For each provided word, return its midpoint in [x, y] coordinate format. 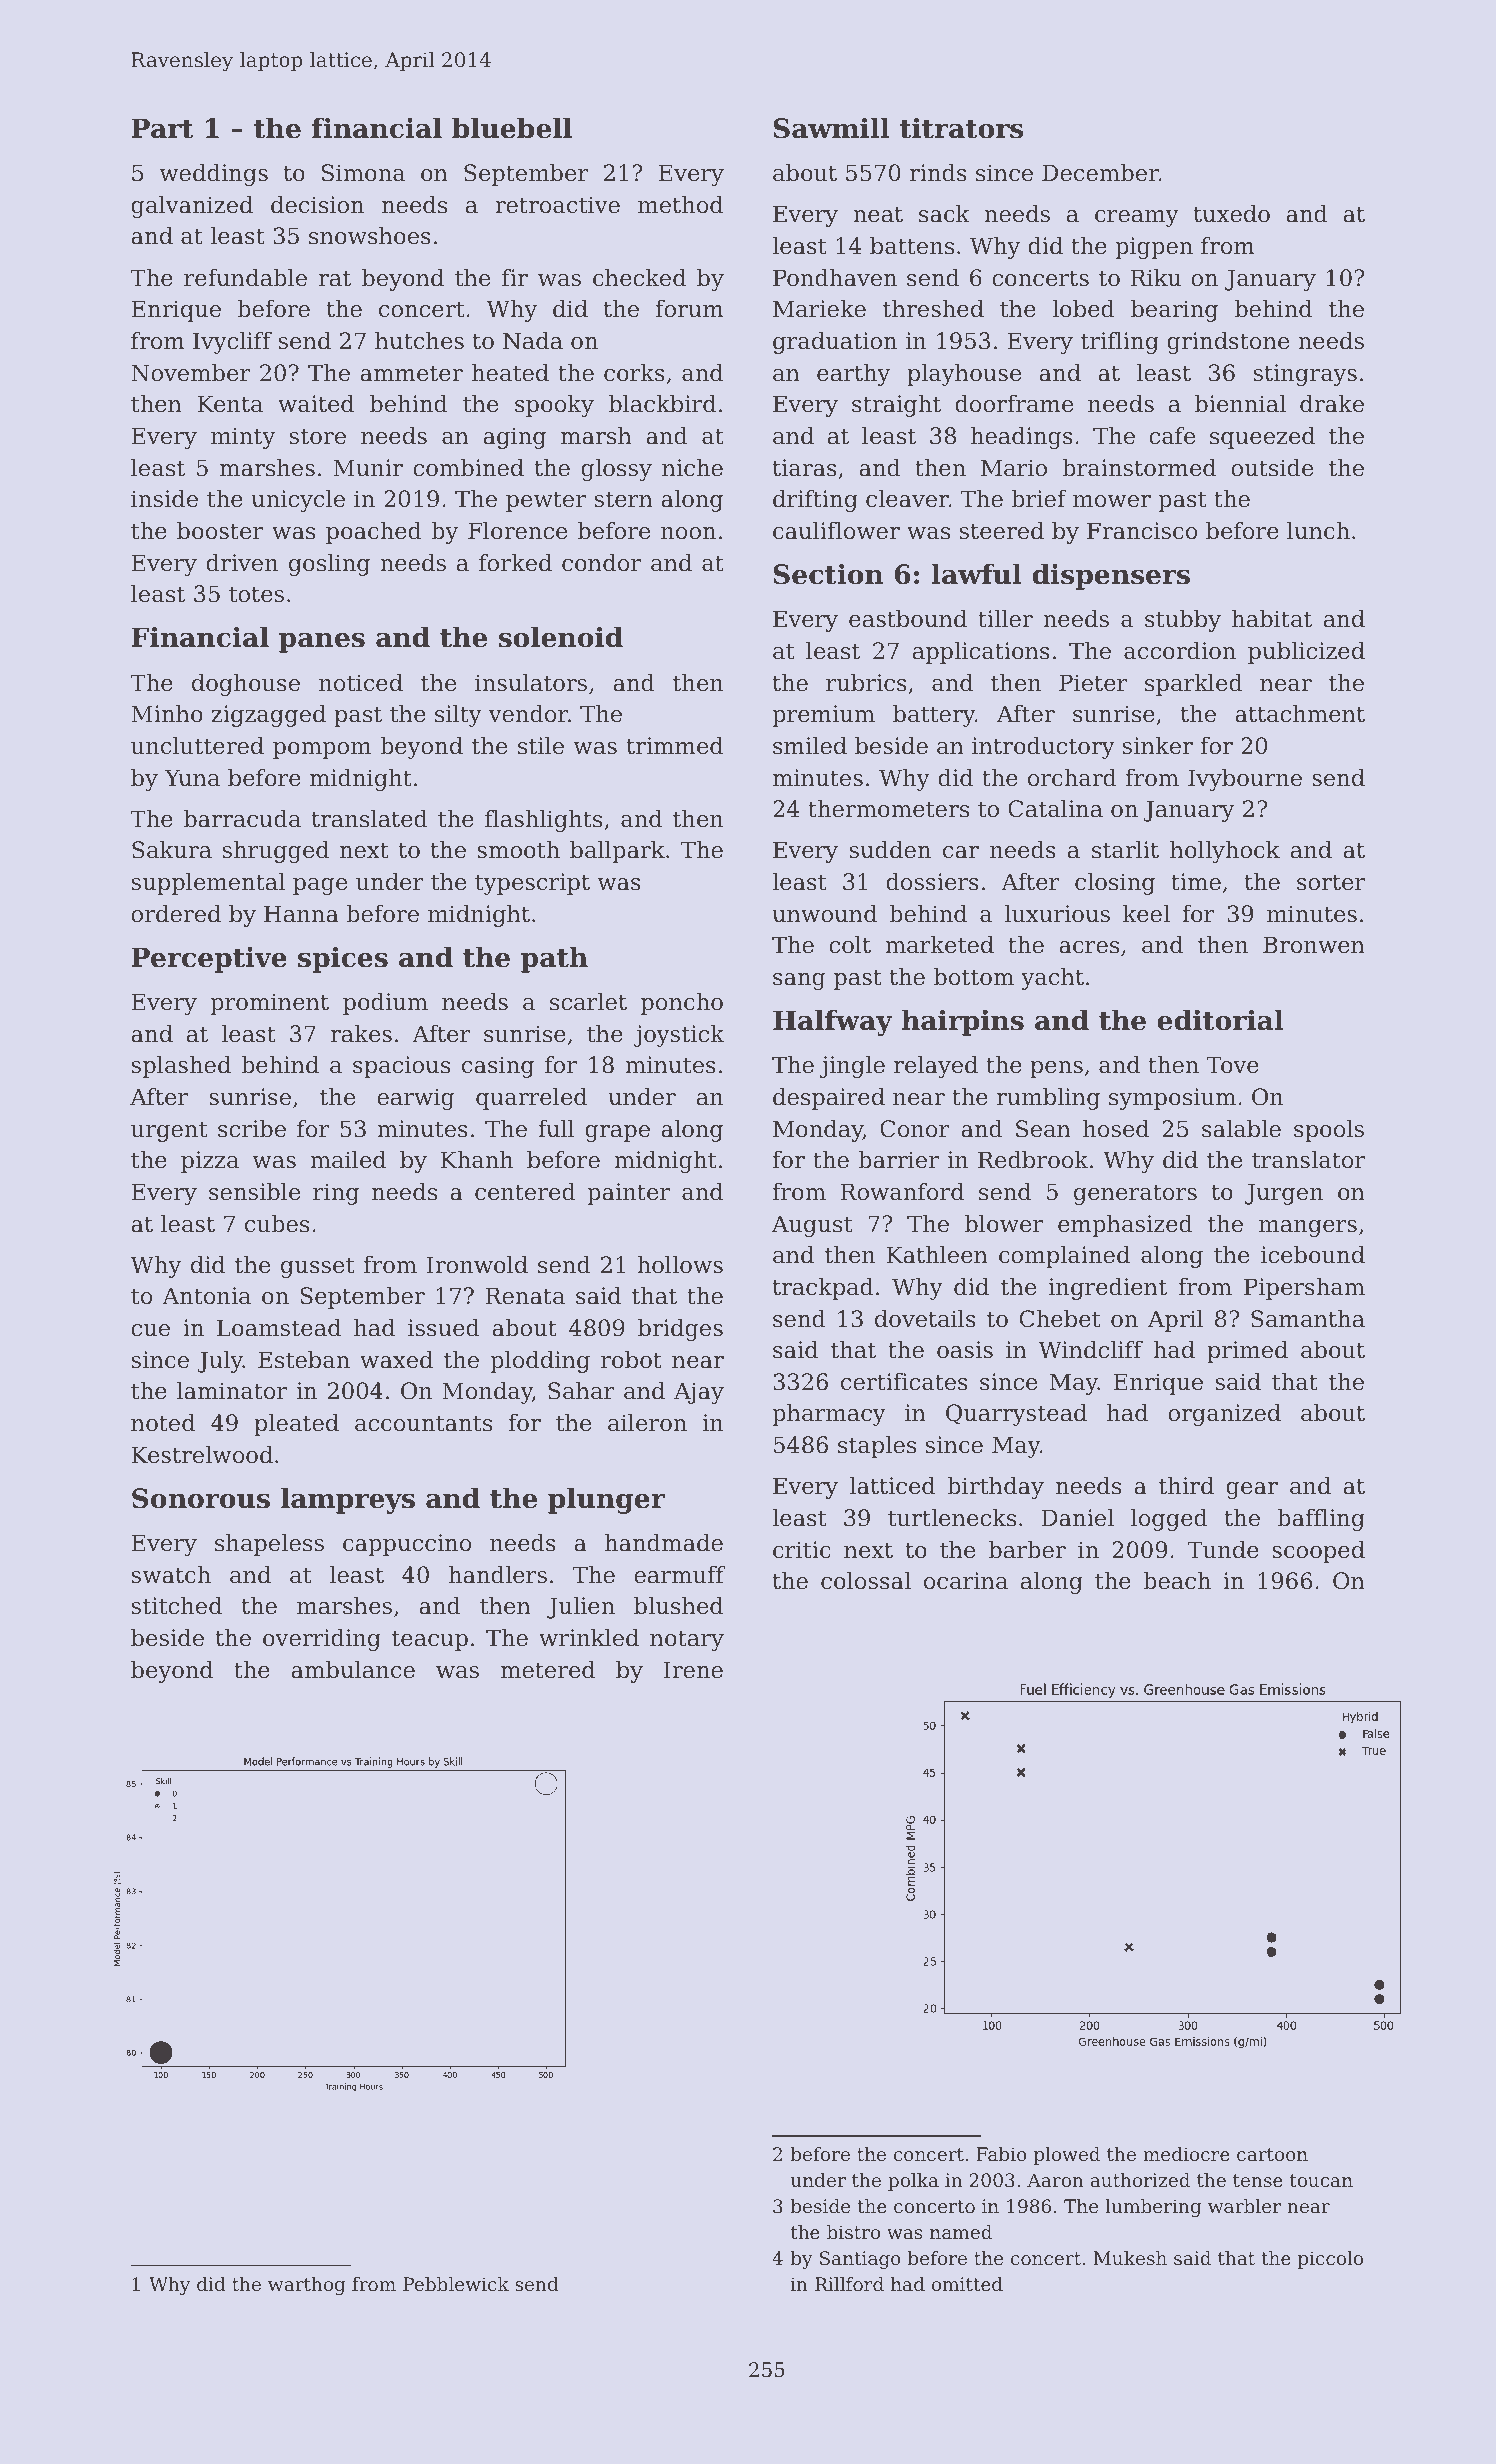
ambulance [353, 1670]
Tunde [1223, 1550]
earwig [415, 1099]
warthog [306, 2286]
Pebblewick [456, 2284]
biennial [1240, 404]
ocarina [966, 1581]
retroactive [557, 205]
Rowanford [902, 1192]
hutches [419, 341]
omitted [967, 2284]
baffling [1321, 1520]
